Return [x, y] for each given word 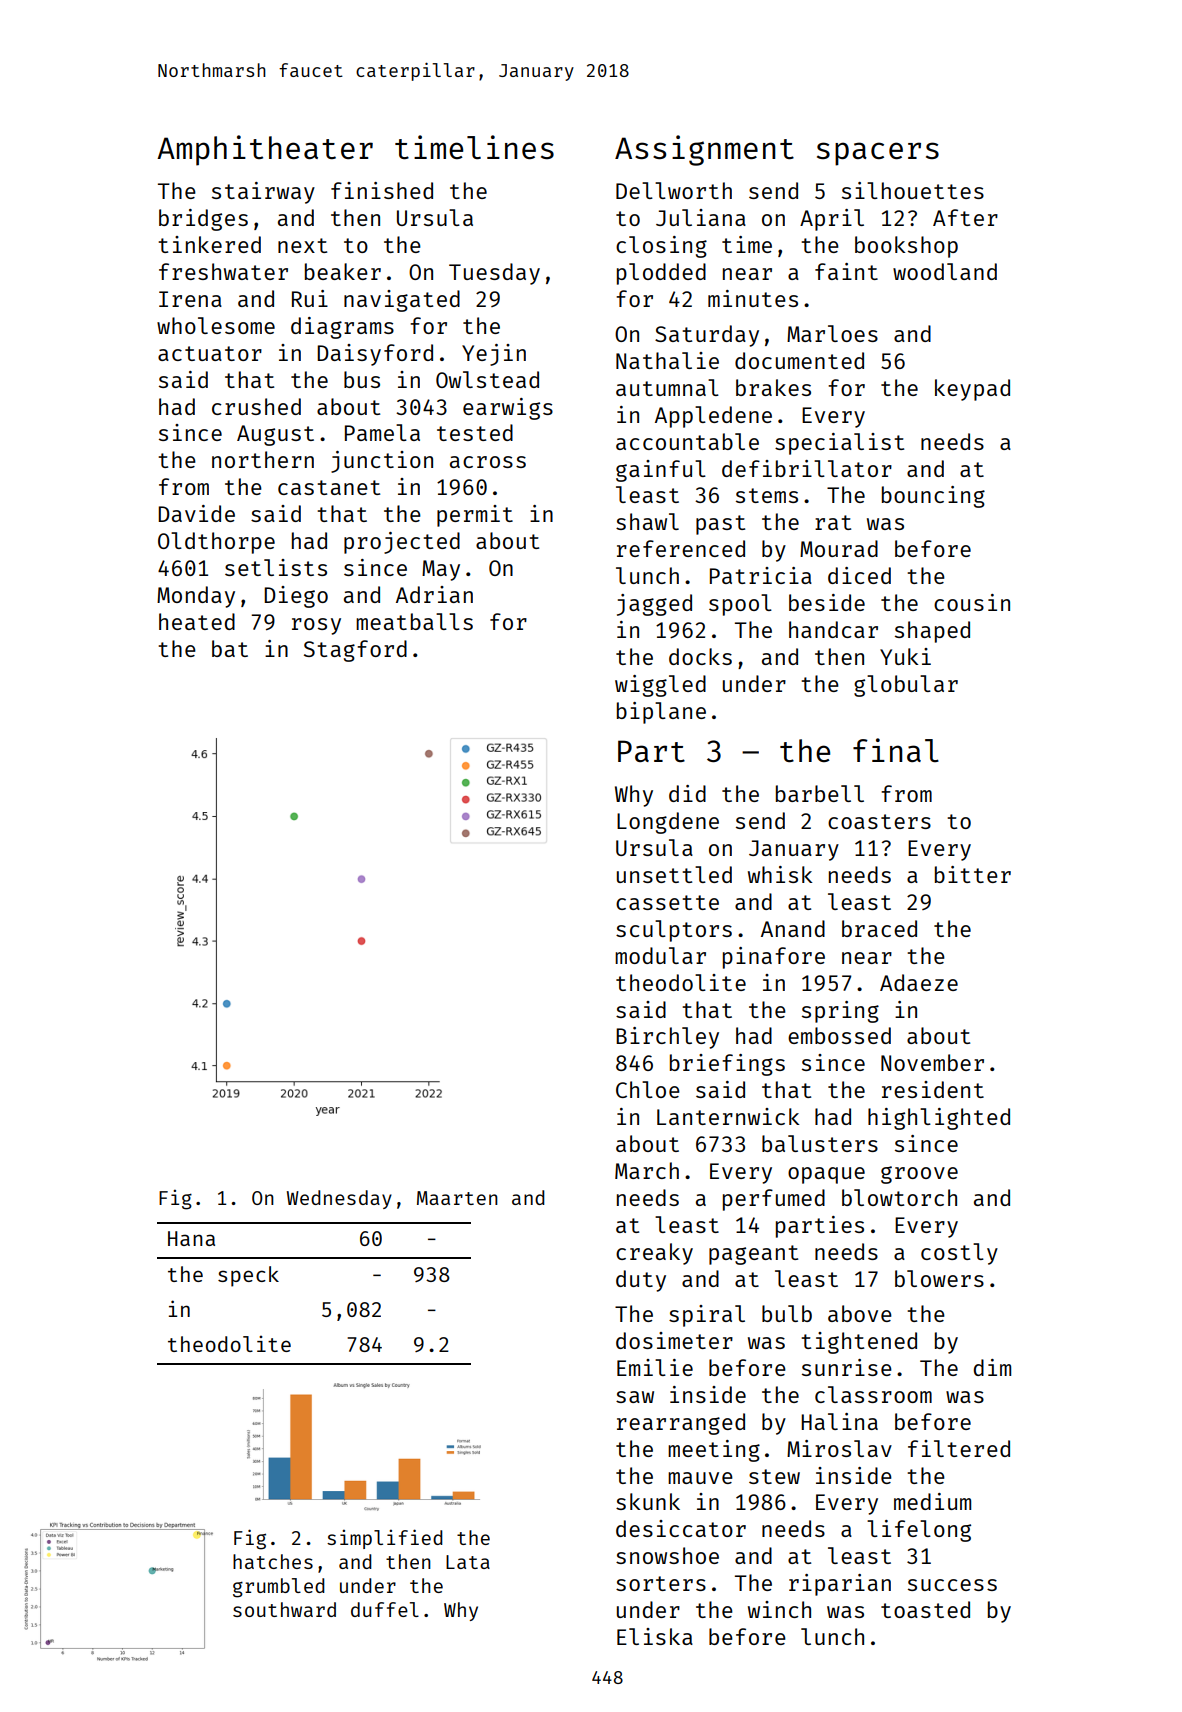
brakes [773, 387]
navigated [402, 301]
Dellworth [674, 190]
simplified [385, 1539]
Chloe [648, 1089]
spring [840, 1012]
